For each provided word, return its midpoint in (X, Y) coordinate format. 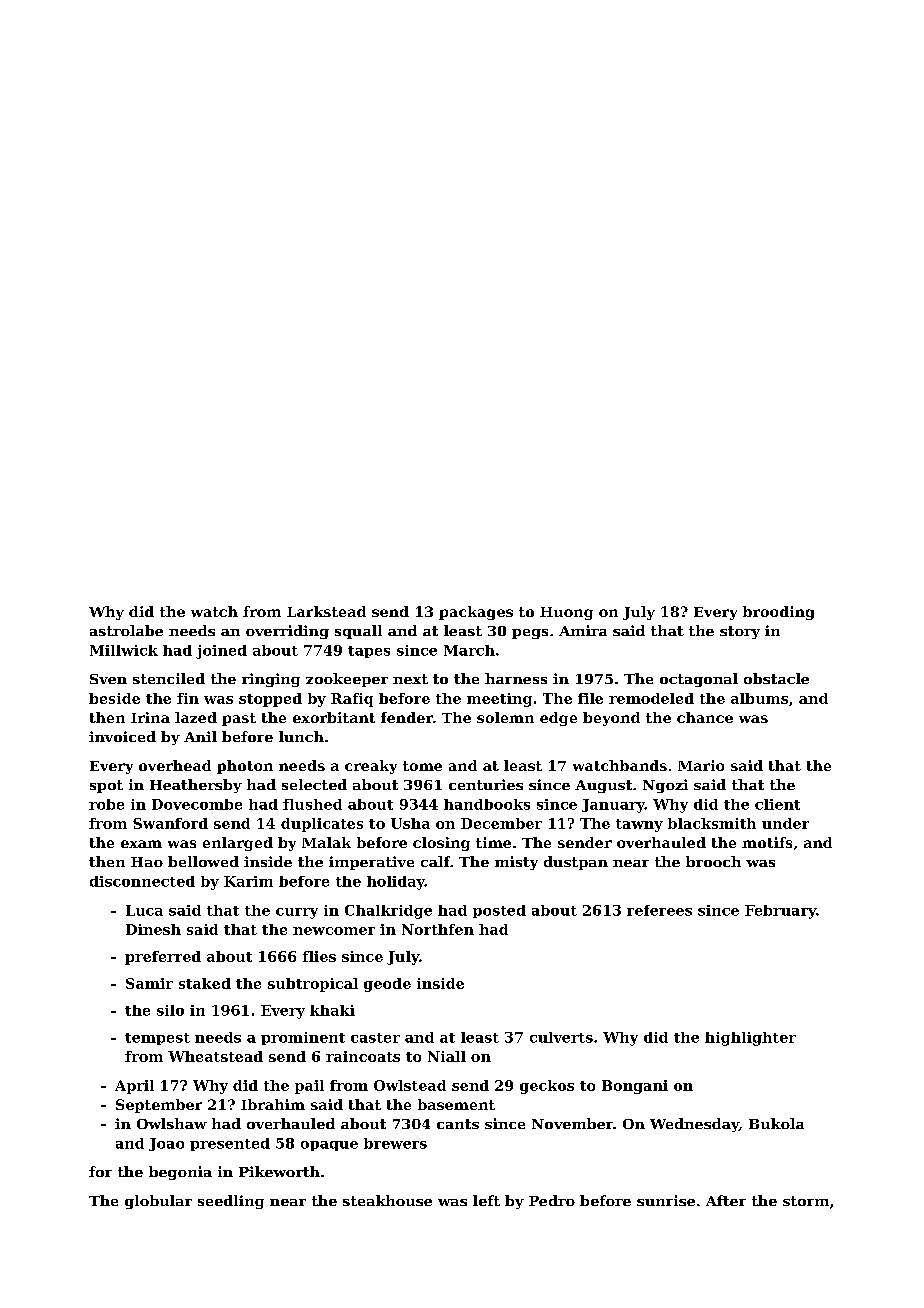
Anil (200, 736)
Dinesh (153, 929)
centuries (486, 784)
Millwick (124, 650)
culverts (561, 1037)
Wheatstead (215, 1056)
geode (387, 985)
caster (375, 1038)
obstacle (776, 678)
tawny (639, 825)
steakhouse (387, 1200)
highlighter (750, 1039)
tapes (369, 652)
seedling (231, 1202)
